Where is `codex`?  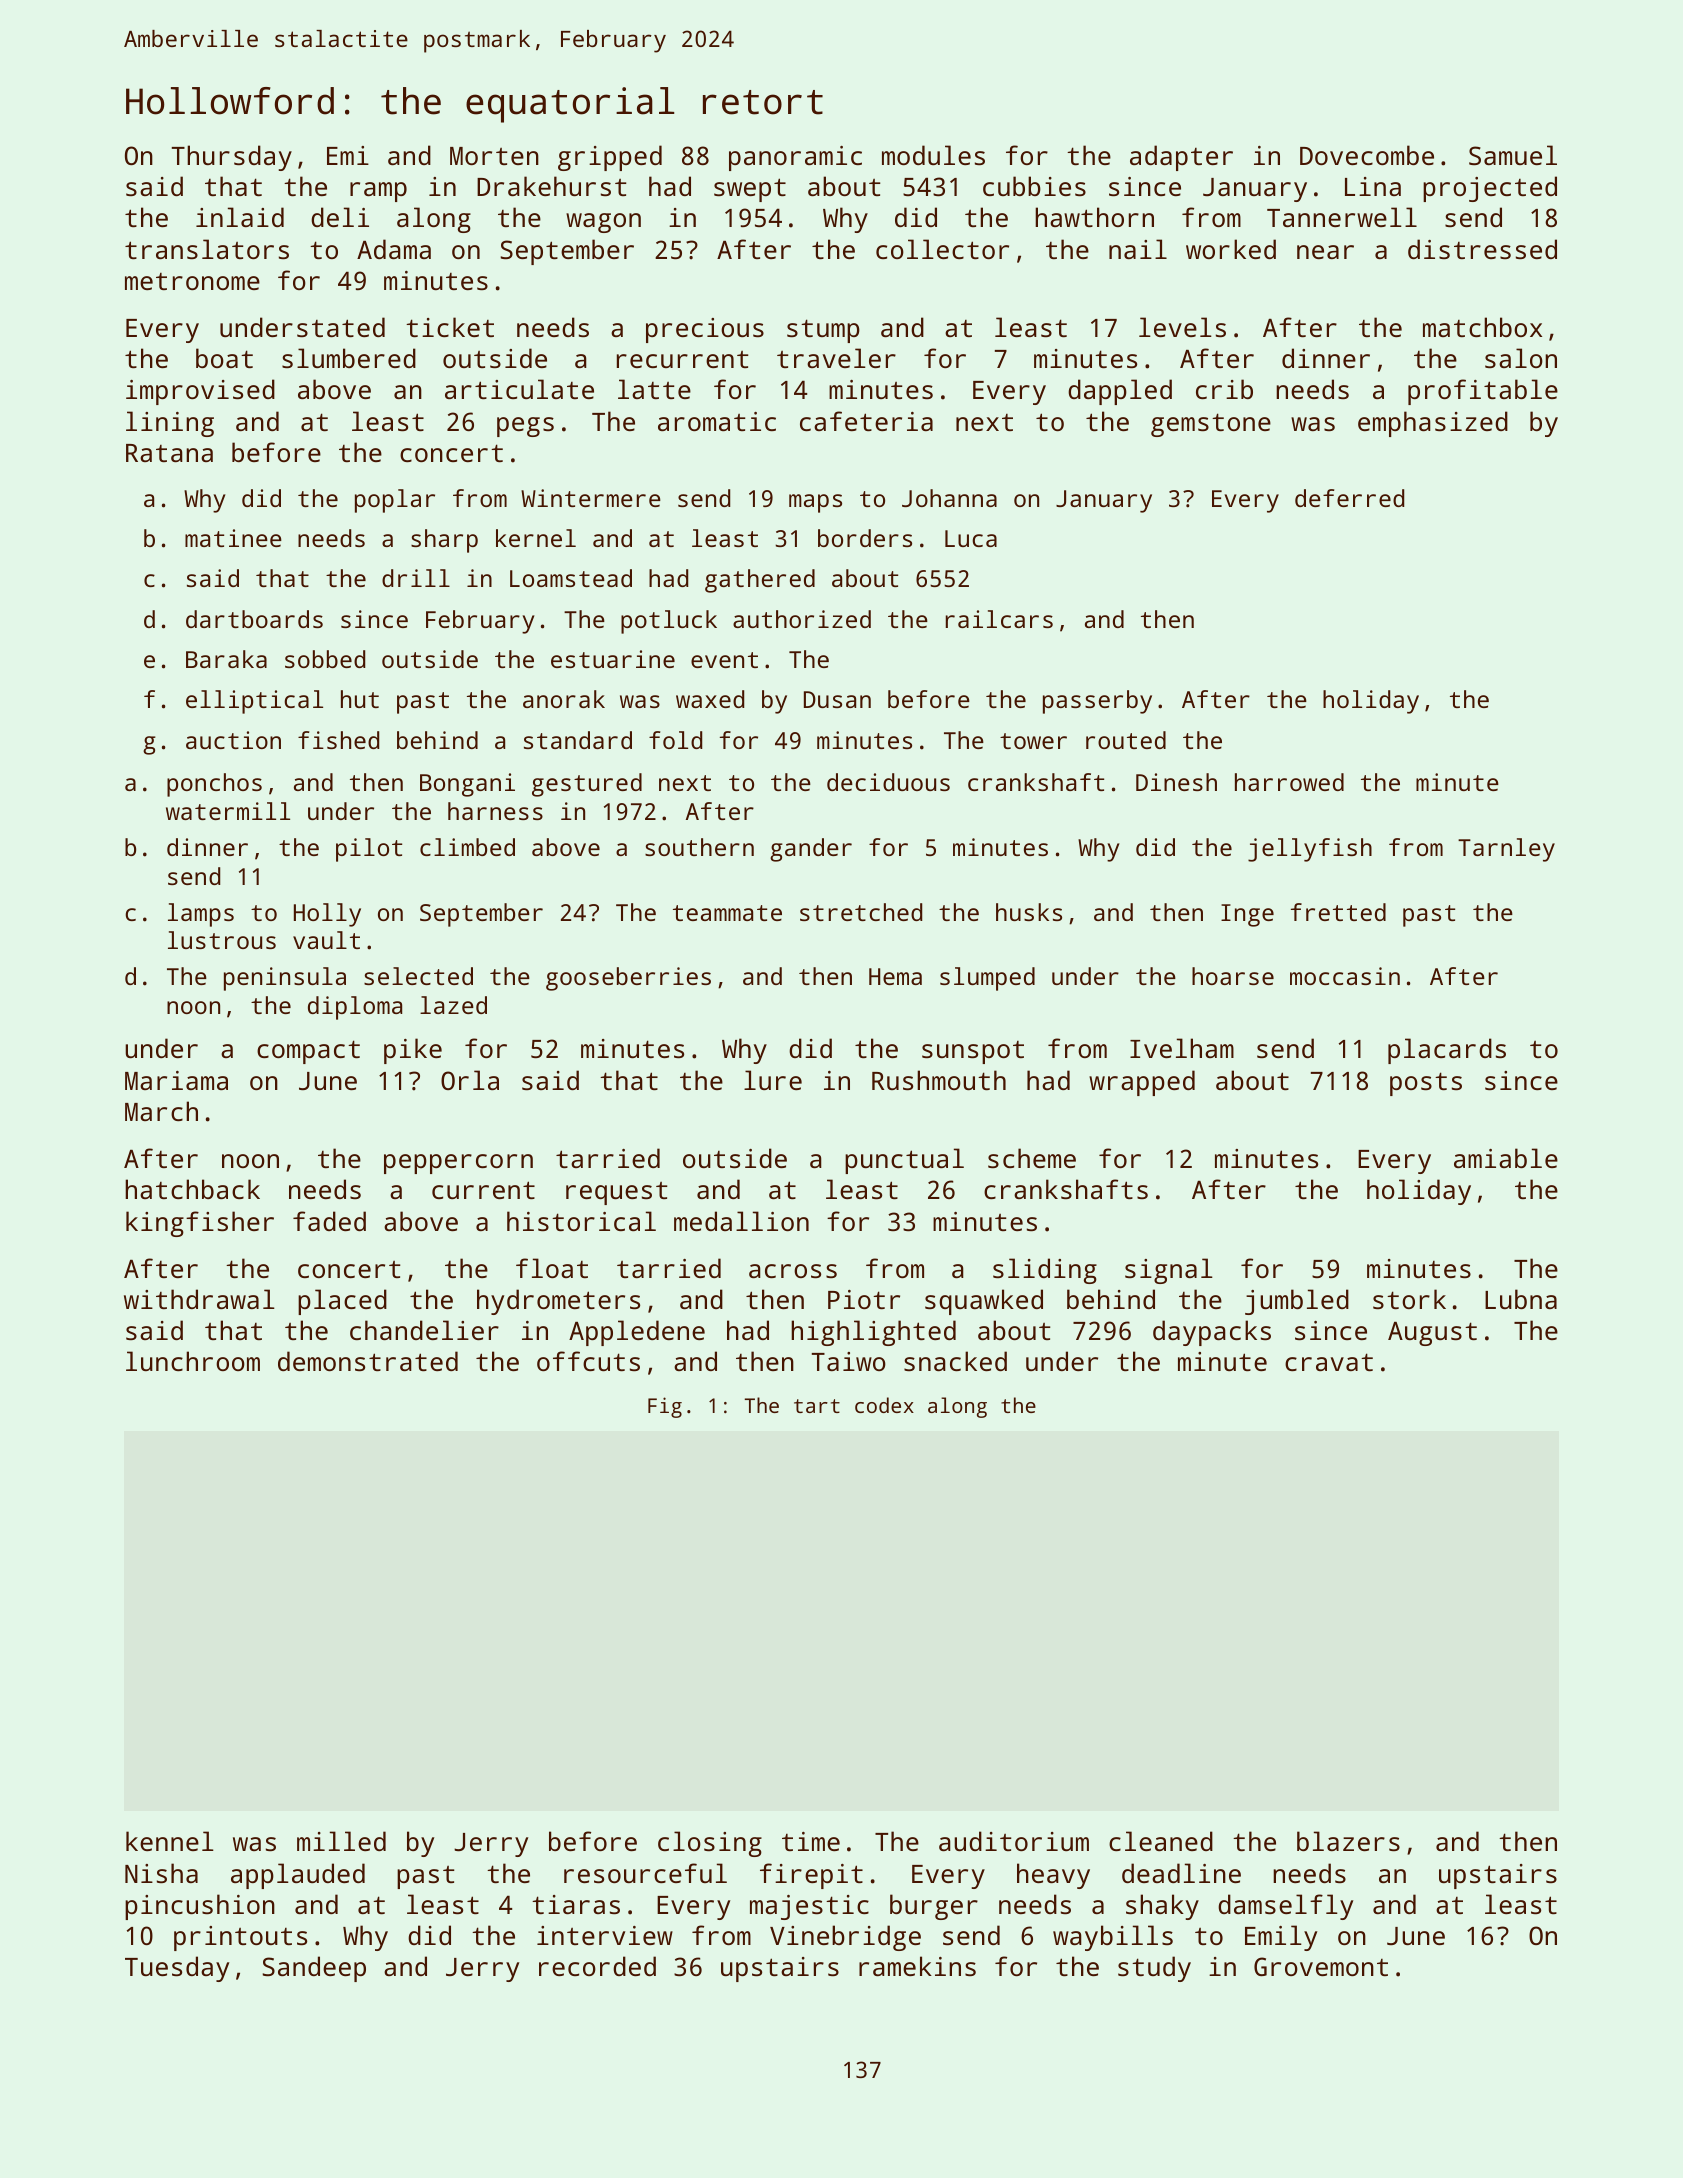
codex is located at coordinates (884, 1405).
